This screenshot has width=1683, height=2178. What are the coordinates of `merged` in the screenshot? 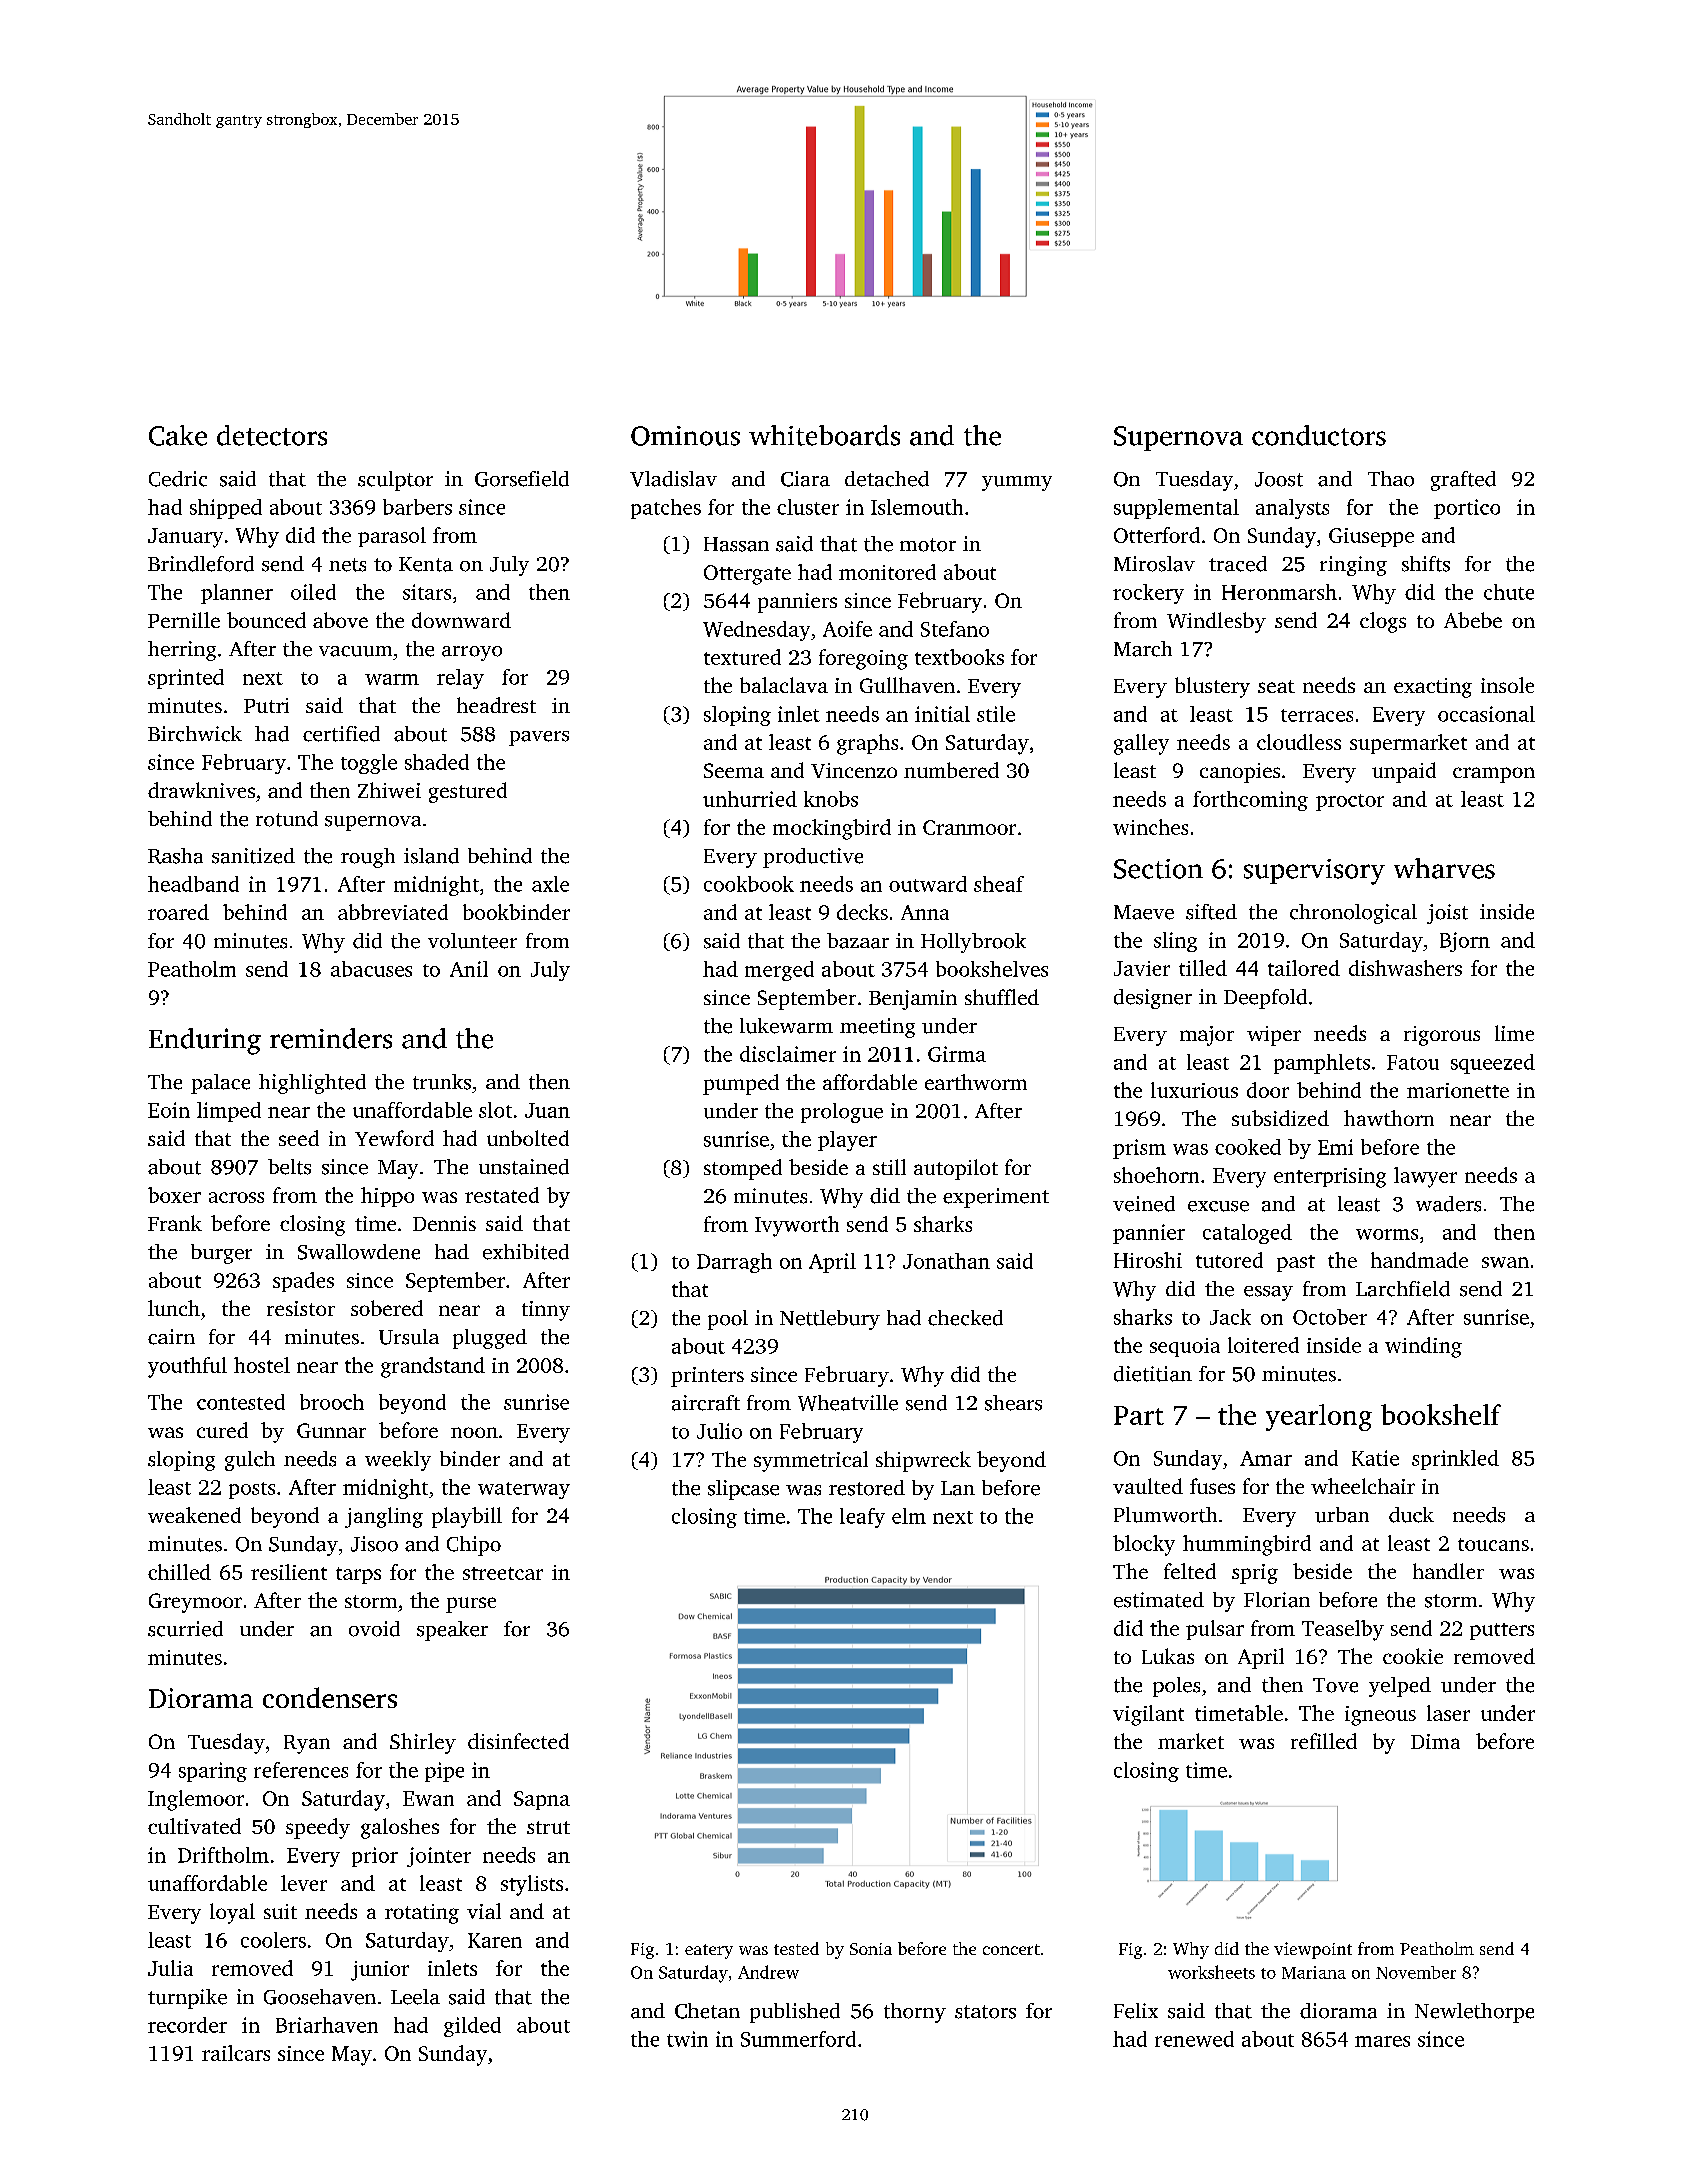 It's located at (779, 971).
